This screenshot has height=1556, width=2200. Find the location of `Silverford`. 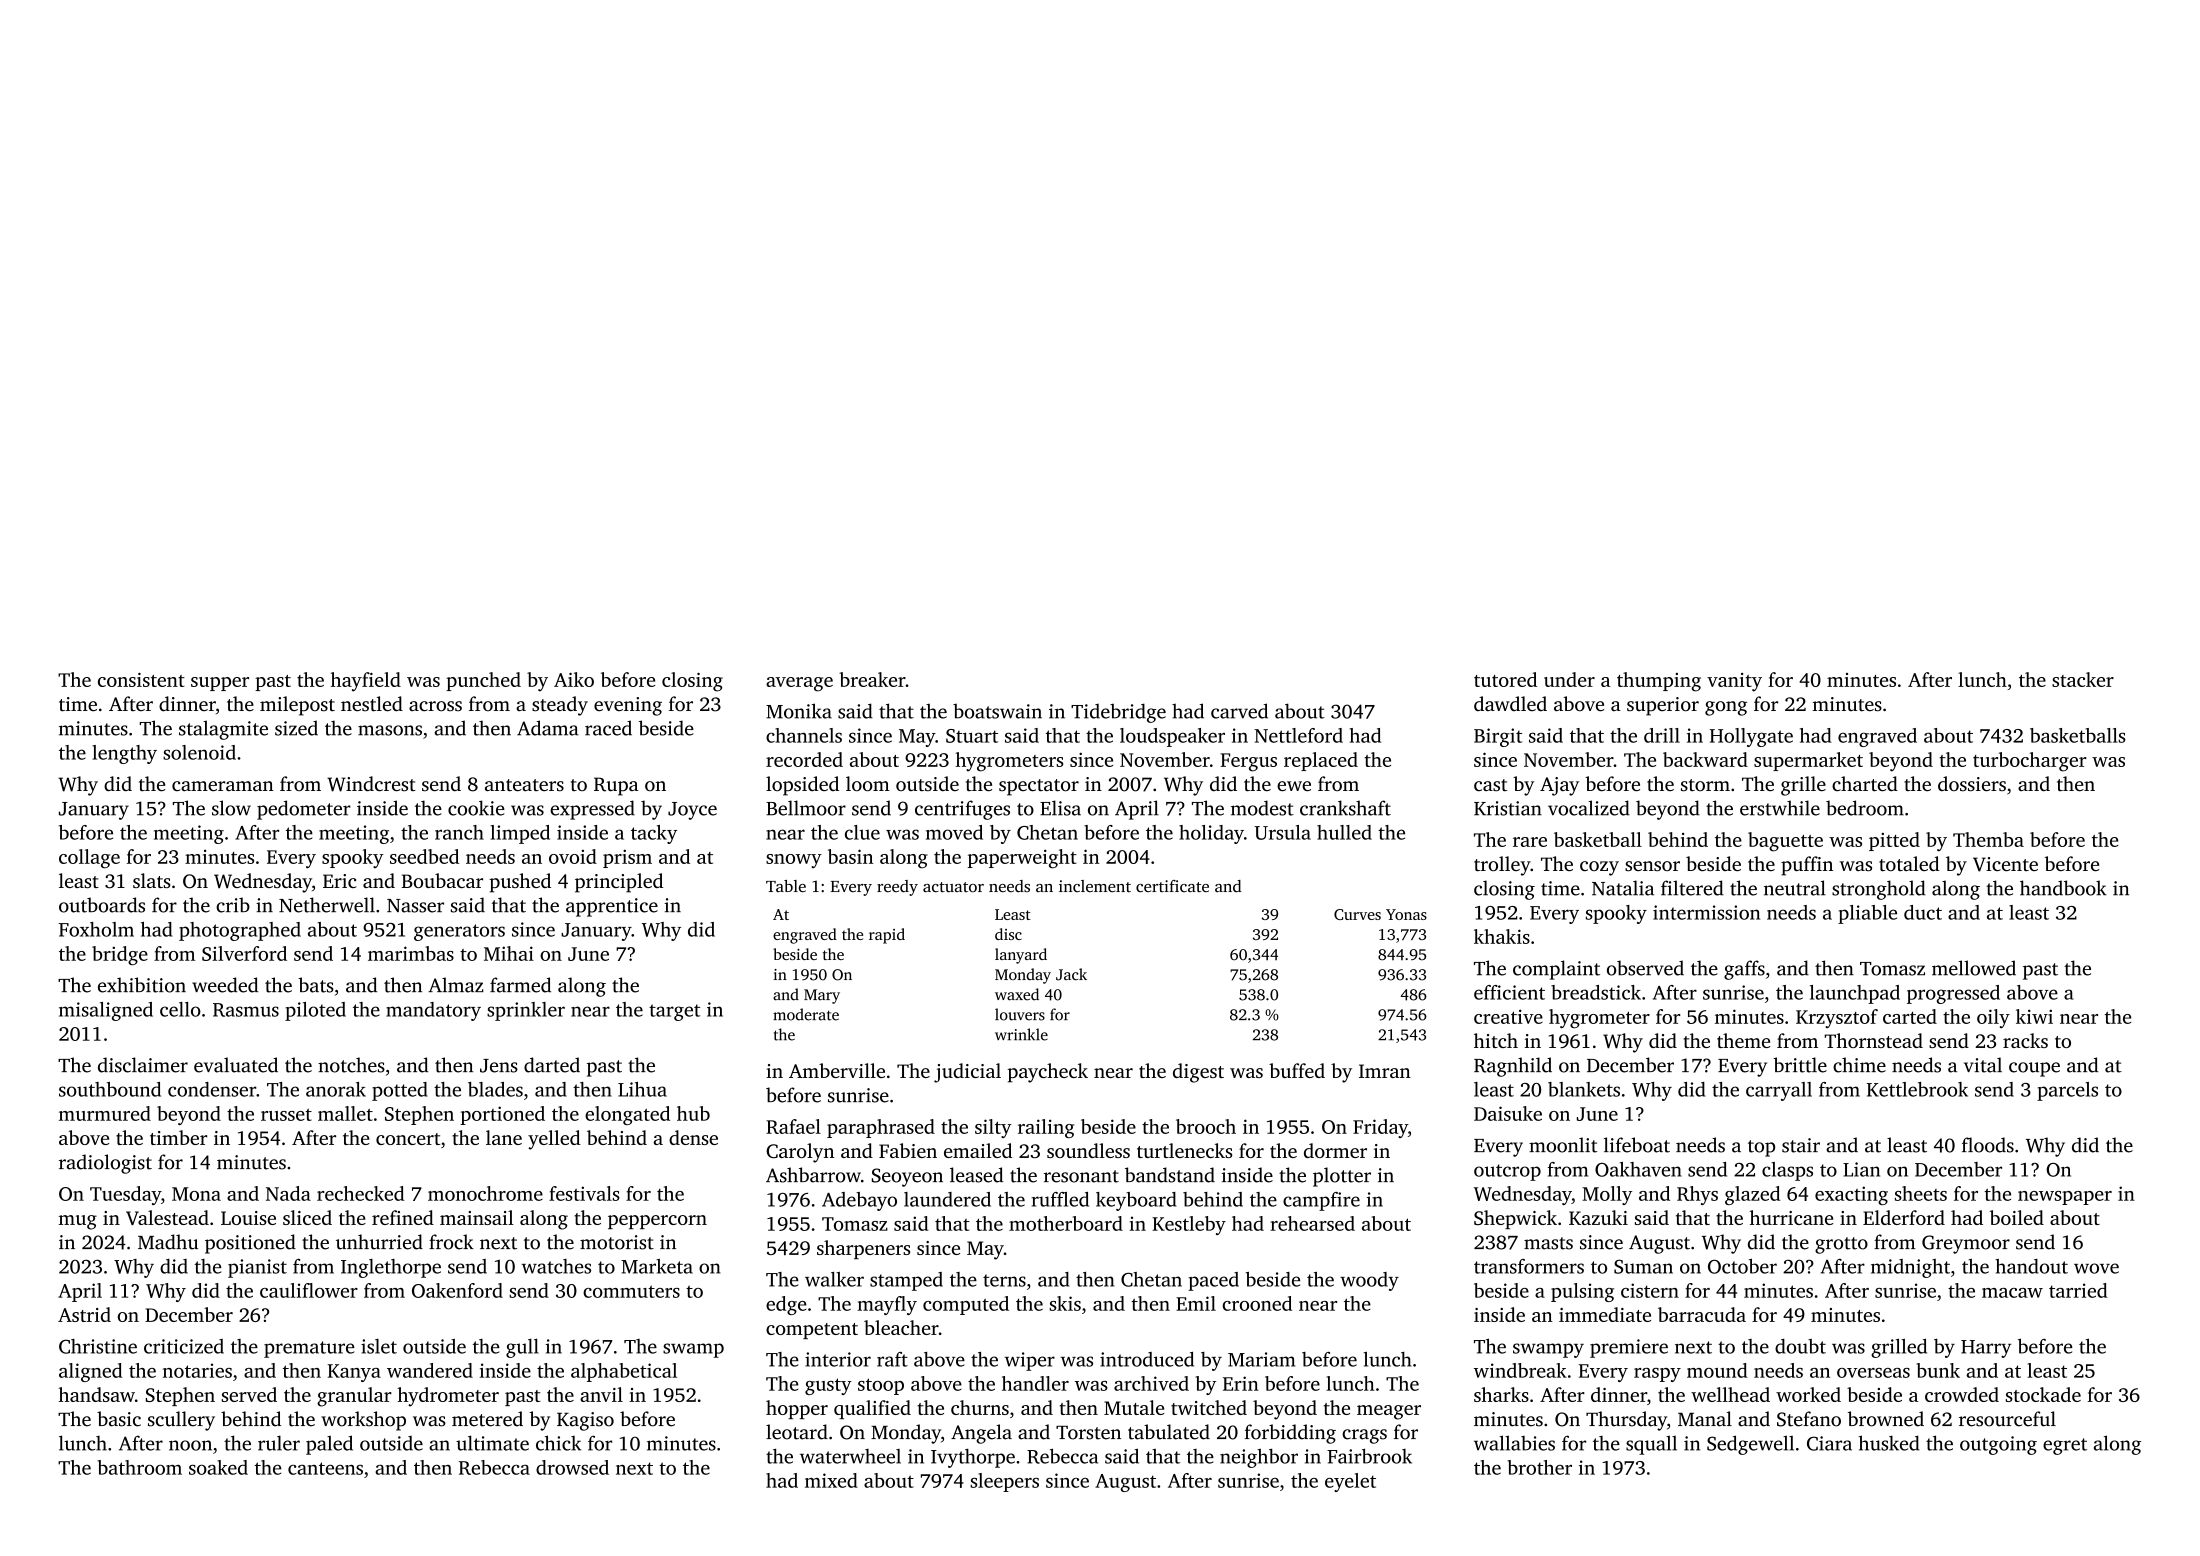

Silverford is located at coordinates (244, 953).
